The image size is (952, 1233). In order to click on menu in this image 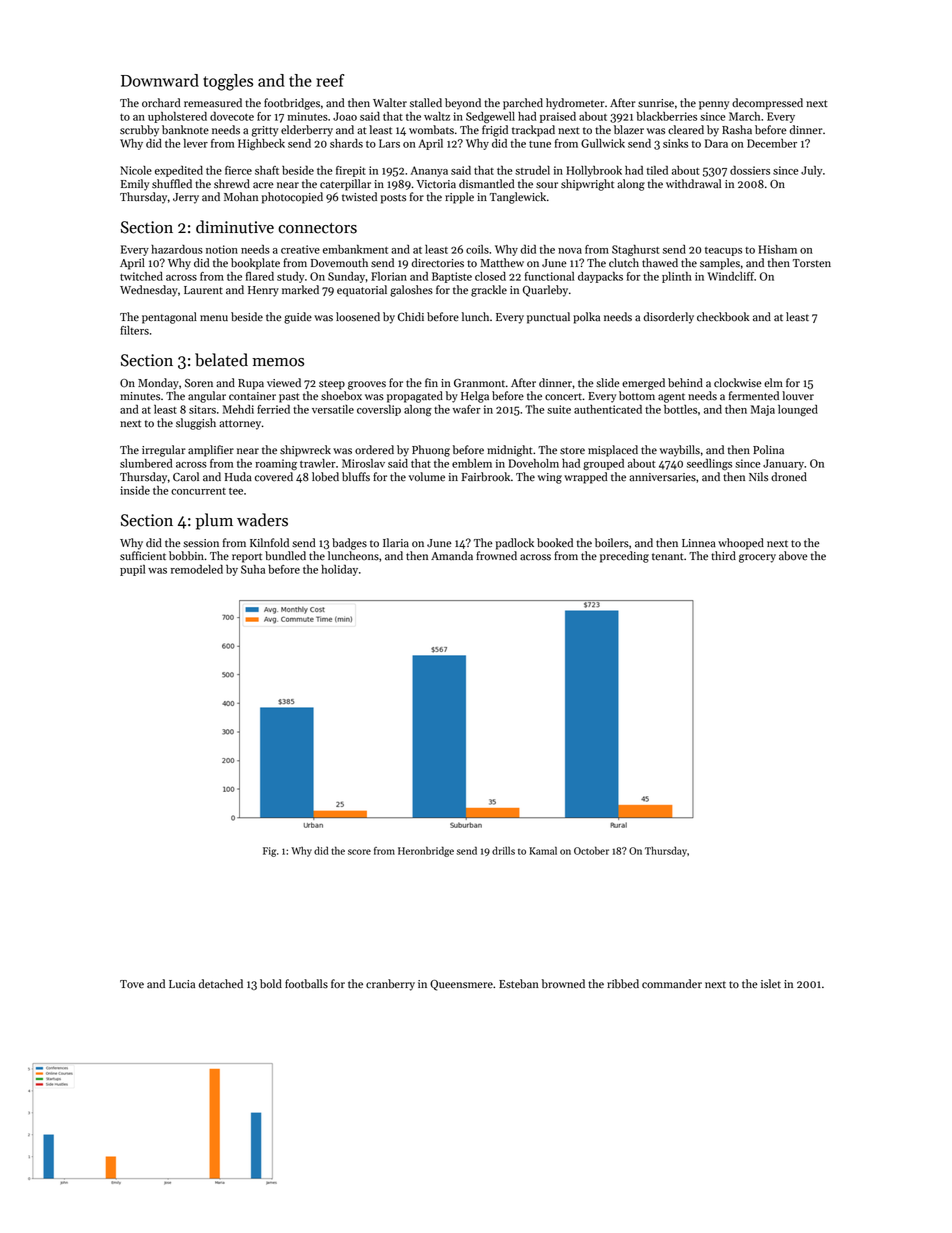, I will do `click(214, 318)`.
